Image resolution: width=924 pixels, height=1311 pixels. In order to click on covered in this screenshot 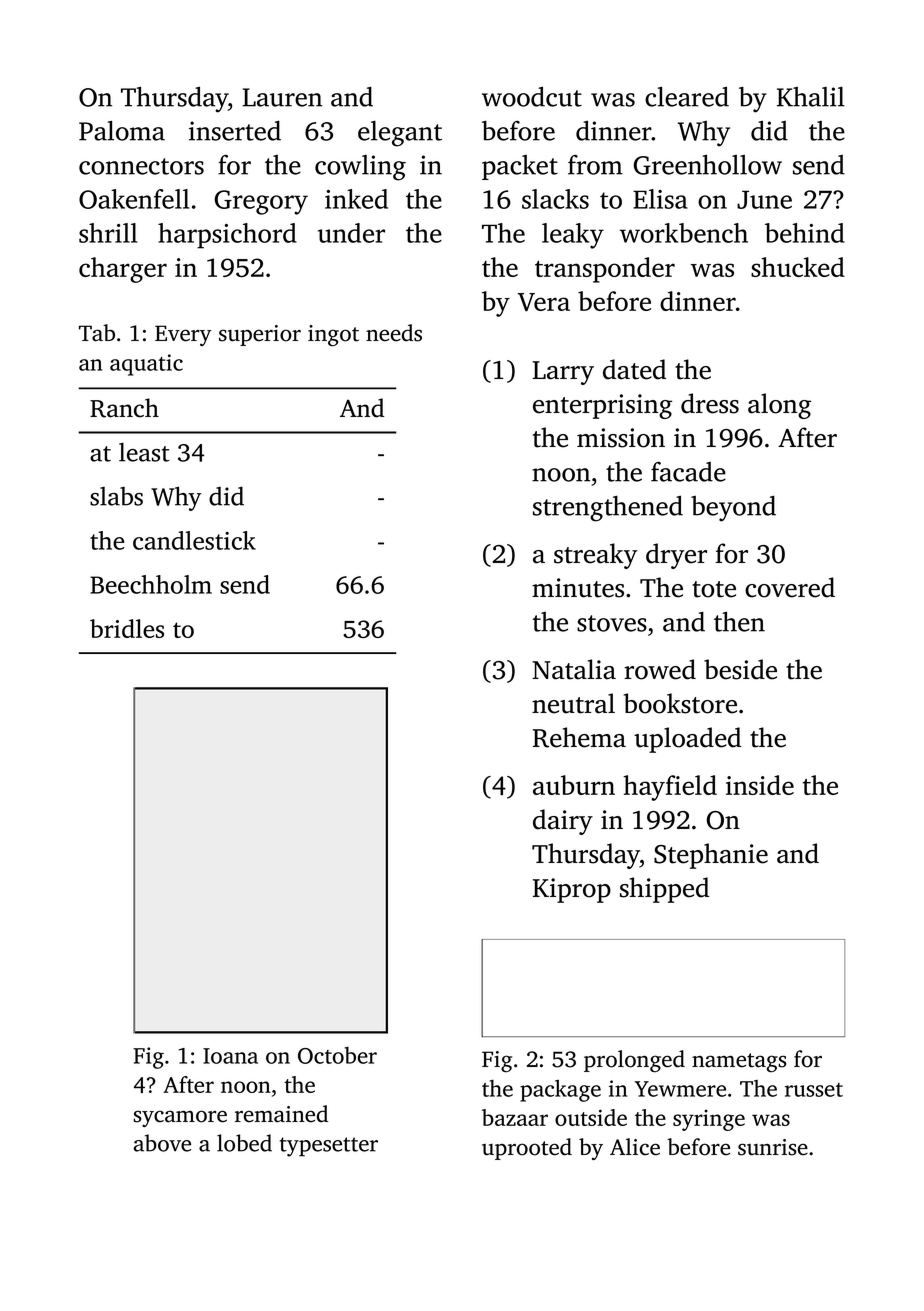, I will do `click(790, 587)`.
